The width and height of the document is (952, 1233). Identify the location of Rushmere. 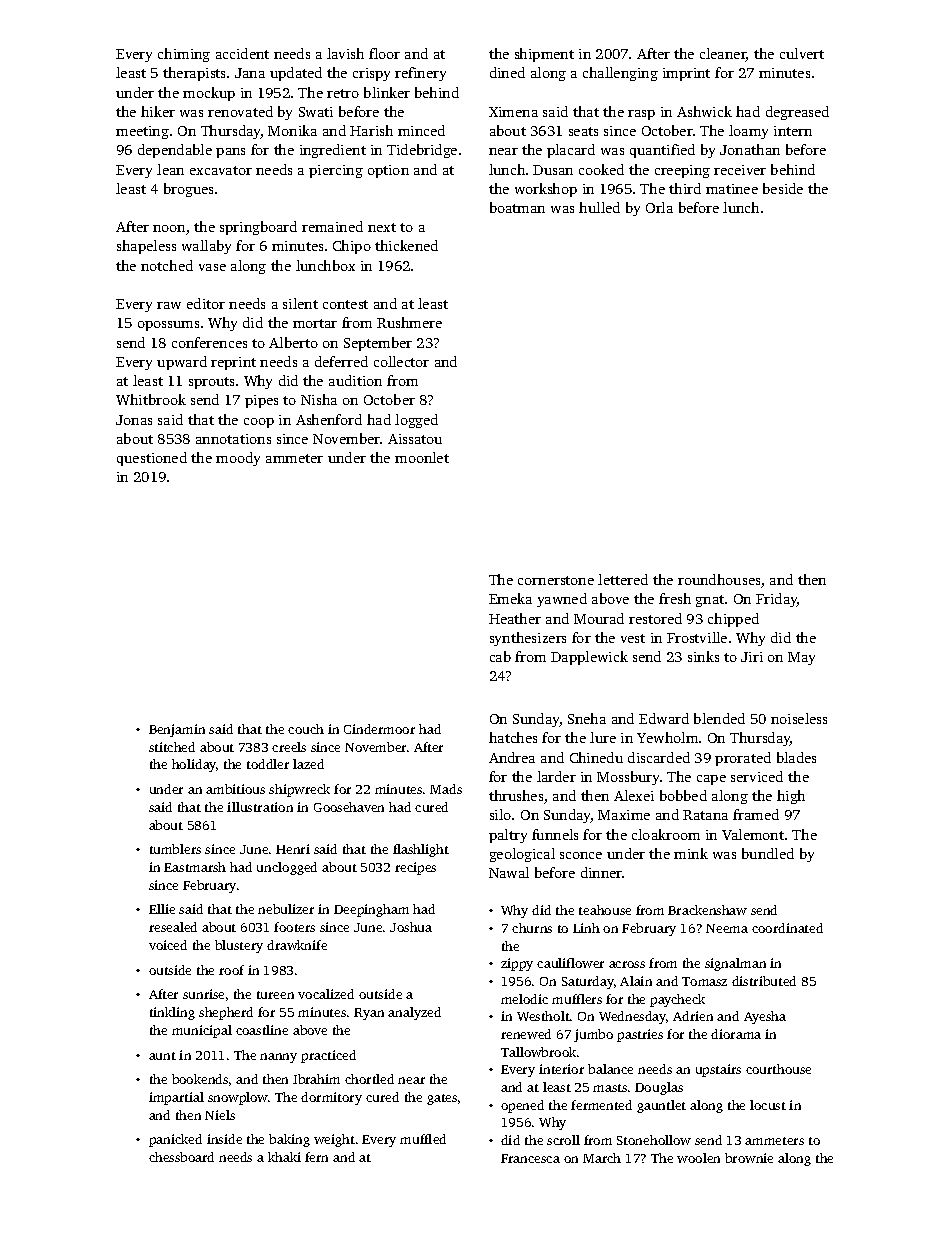
(409, 322).
